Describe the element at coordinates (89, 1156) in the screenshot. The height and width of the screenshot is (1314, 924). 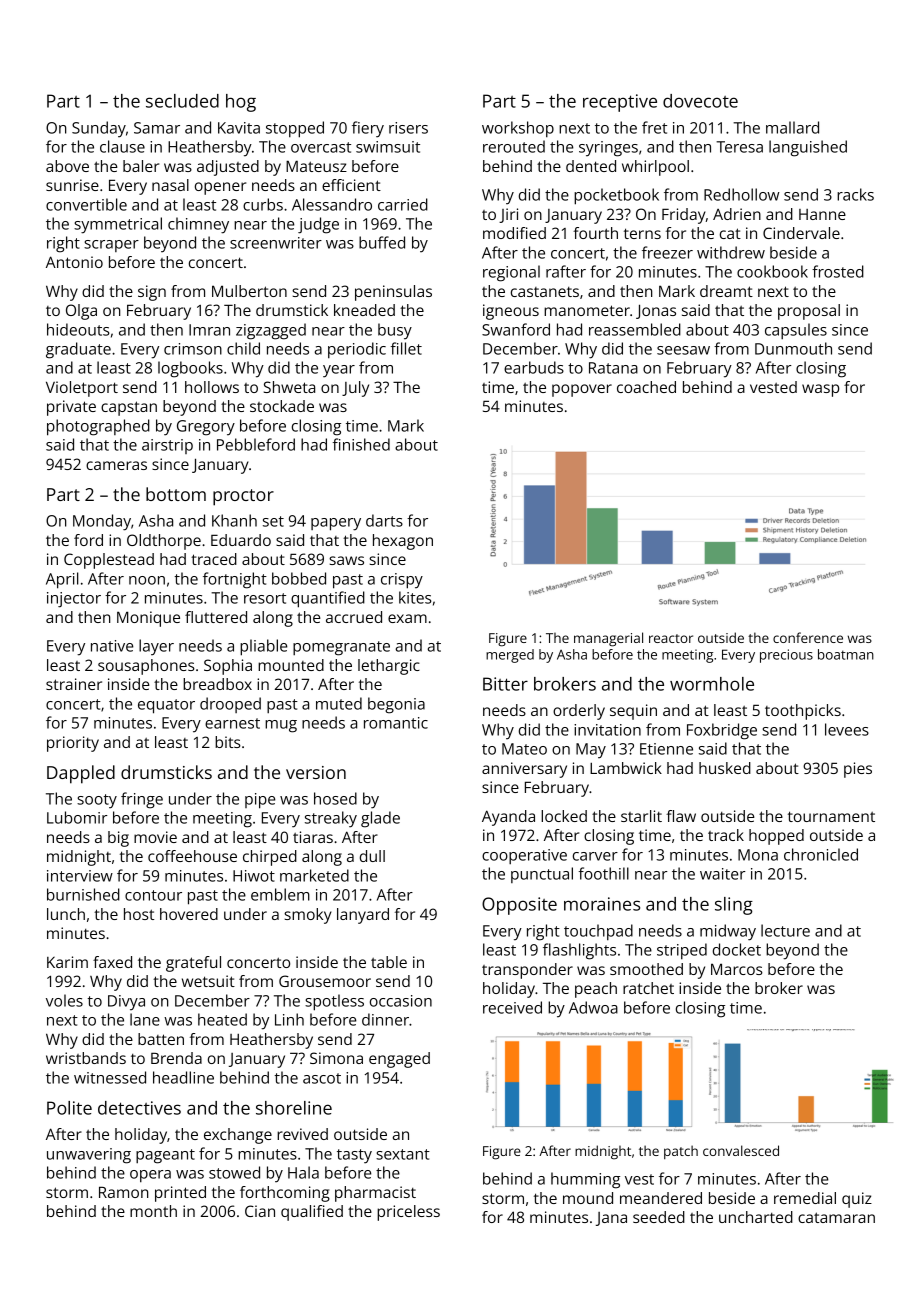
I see `unwavering` at that location.
